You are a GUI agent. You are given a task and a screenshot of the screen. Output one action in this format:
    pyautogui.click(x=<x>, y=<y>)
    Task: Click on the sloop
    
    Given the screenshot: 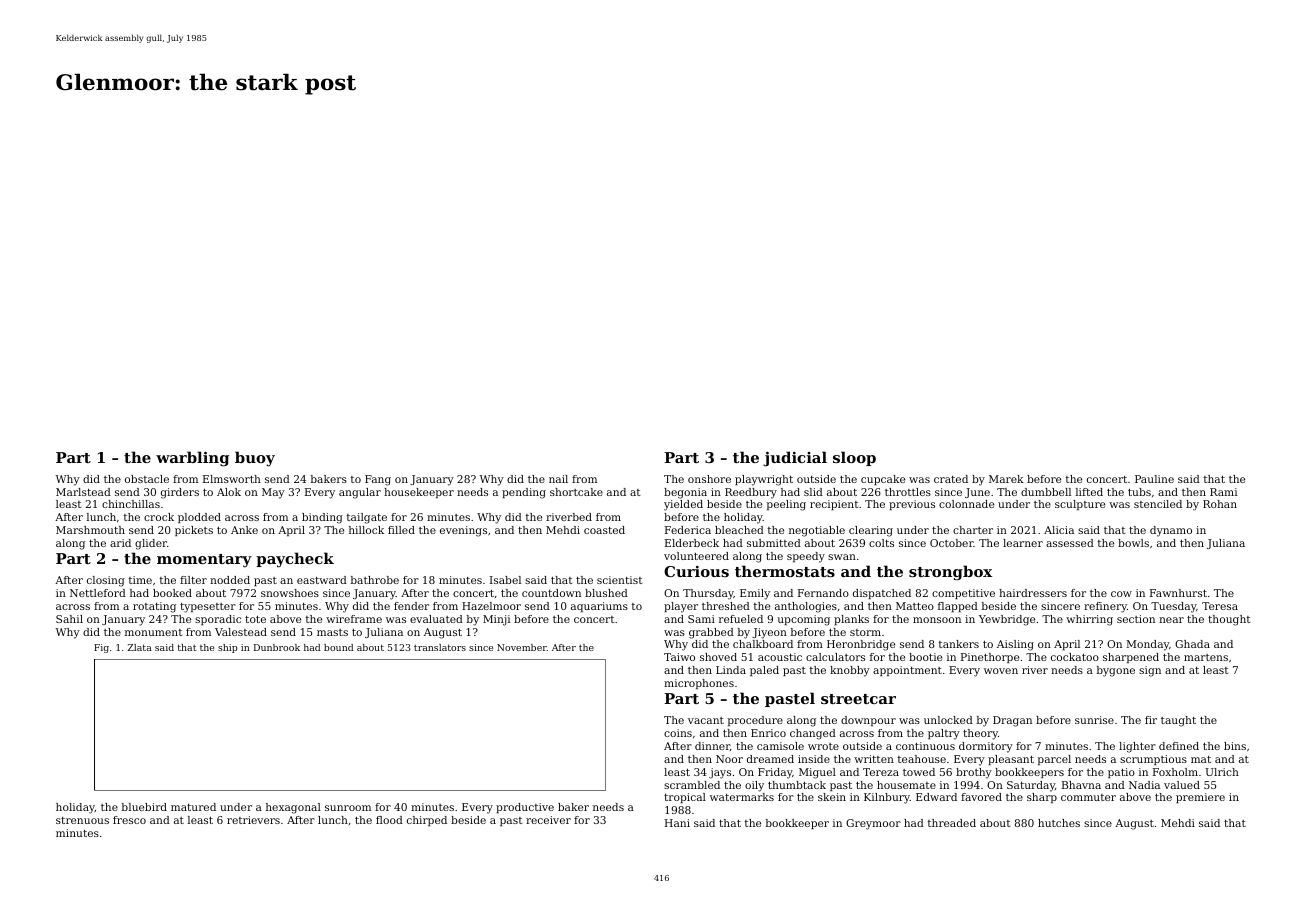 What is the action you would take?
    pyautogui.click(x=854, y=458)
